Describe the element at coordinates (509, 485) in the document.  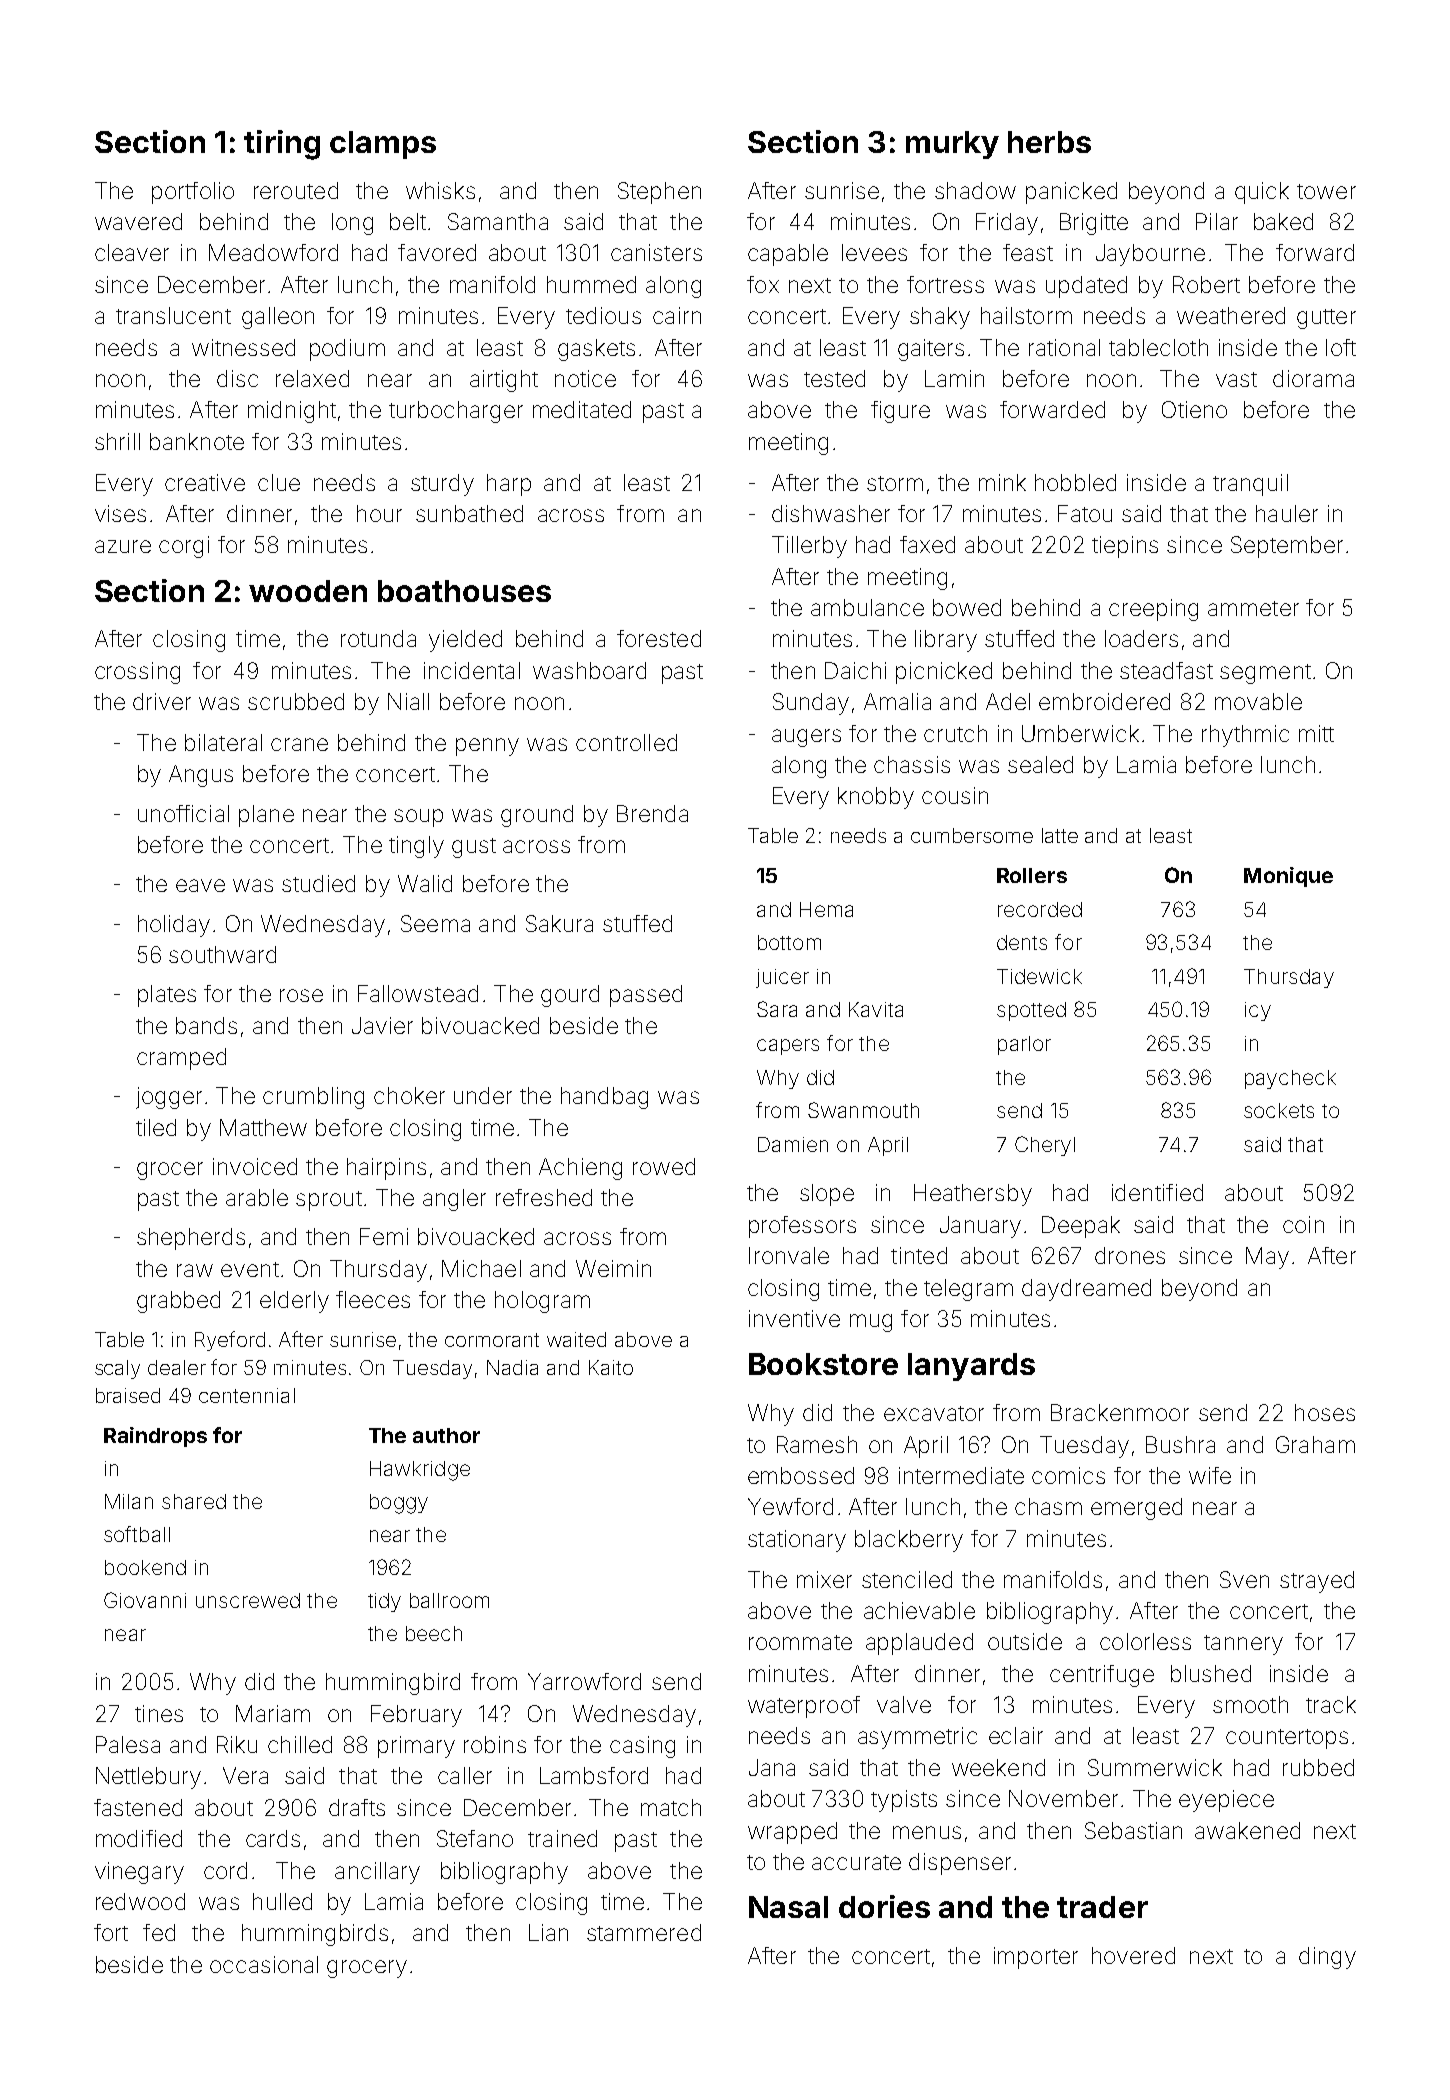
I see `harp` at that location.
